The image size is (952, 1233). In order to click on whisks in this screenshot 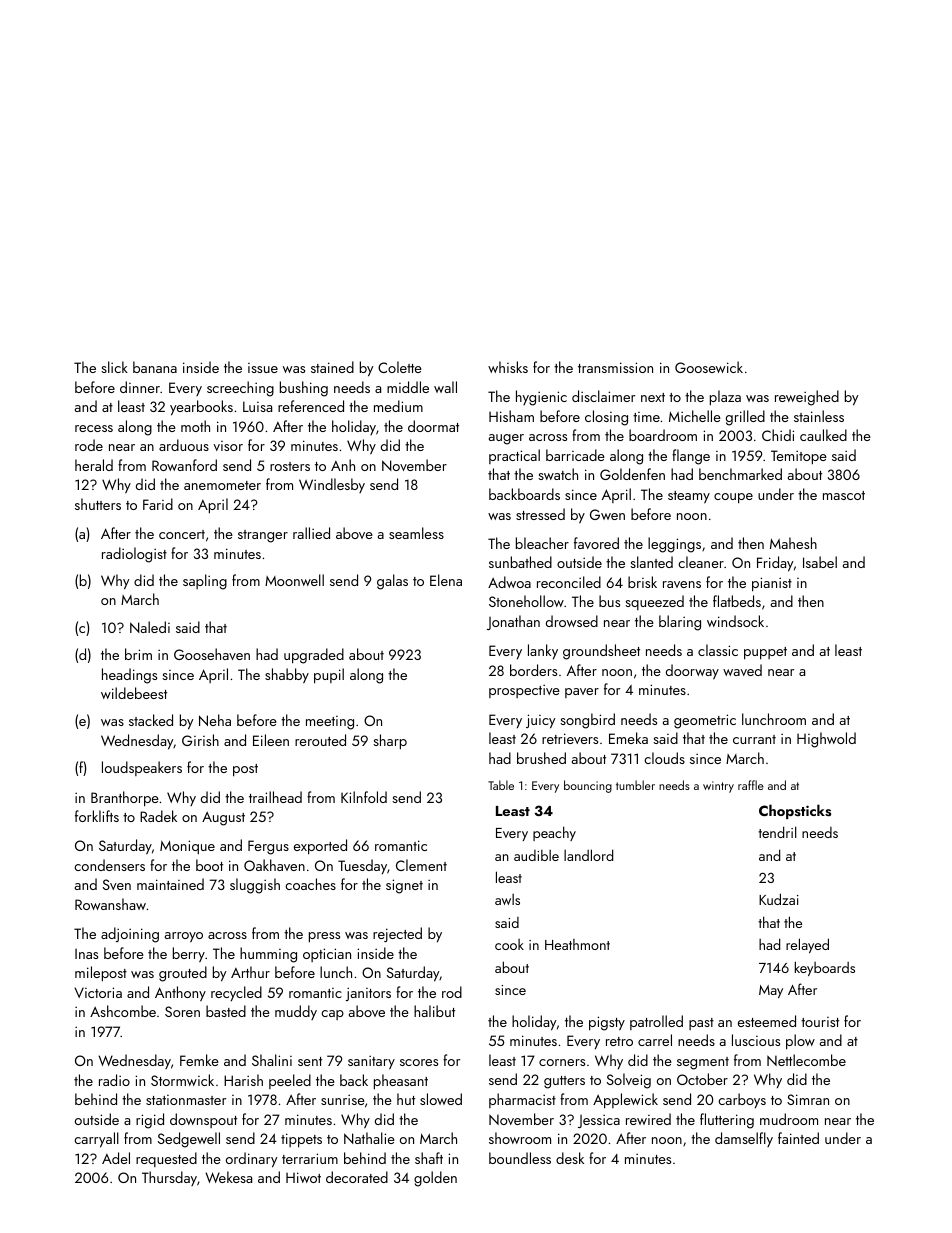, I will do `click(508, 367)`.
